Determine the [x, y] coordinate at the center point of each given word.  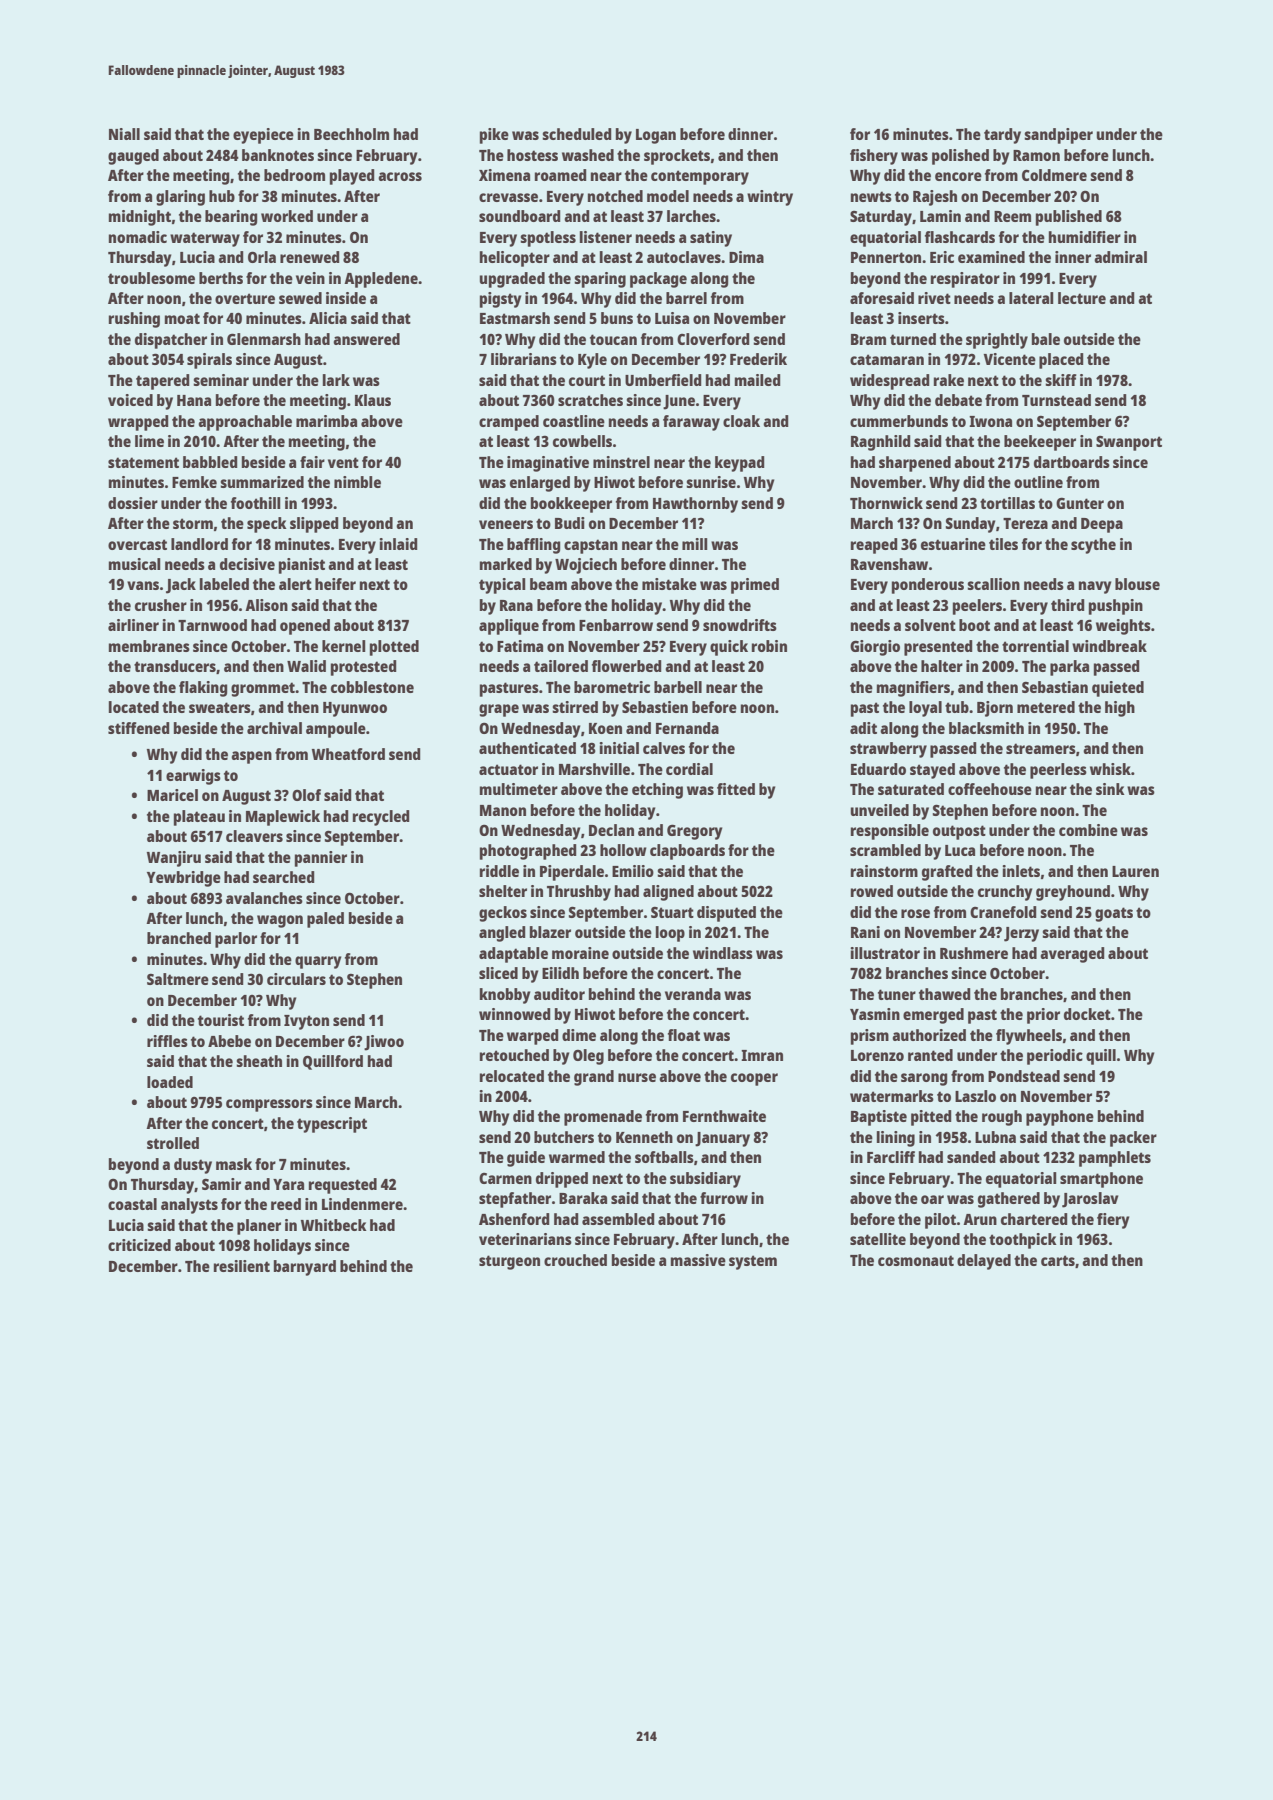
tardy [1002, 136]
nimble [357, 482]
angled [502, 934]
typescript [332, 1125]
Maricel [172, 795]
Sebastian [1055, 687]
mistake [669, 584]
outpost [959, 832]
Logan [656, 136]
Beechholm [351, 134]
